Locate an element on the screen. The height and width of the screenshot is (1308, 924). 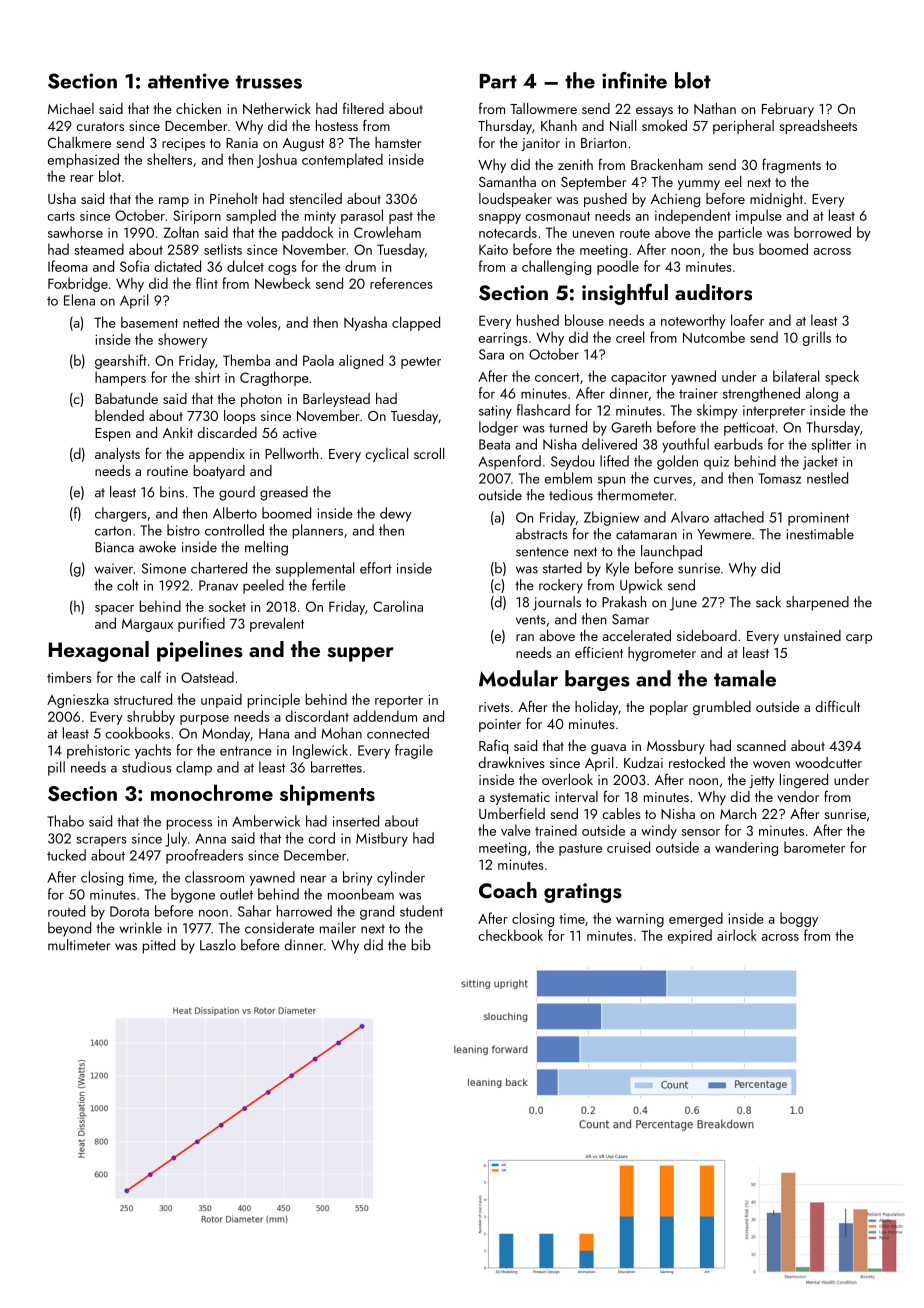
infinite is located at coordinates (634, 80).
